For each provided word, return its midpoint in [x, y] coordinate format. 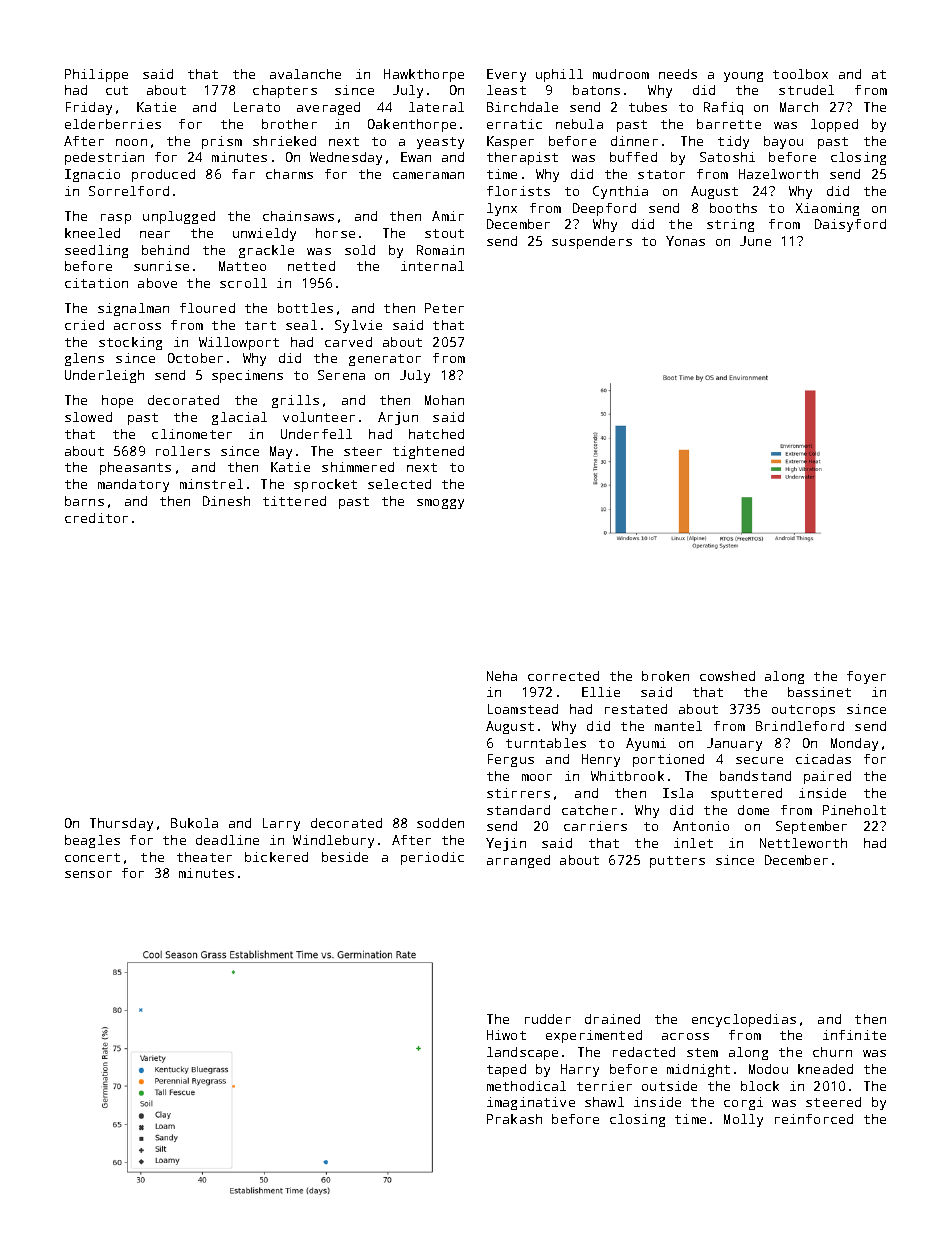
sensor [88, 874]
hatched [436, 434]
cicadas [823, 759]
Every [506, 75]
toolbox [800, 74]
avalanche [305, 74]
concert [92, 857]
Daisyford [850, 225]
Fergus [511, 760]
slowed [88, 417]
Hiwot [506, 1035]
